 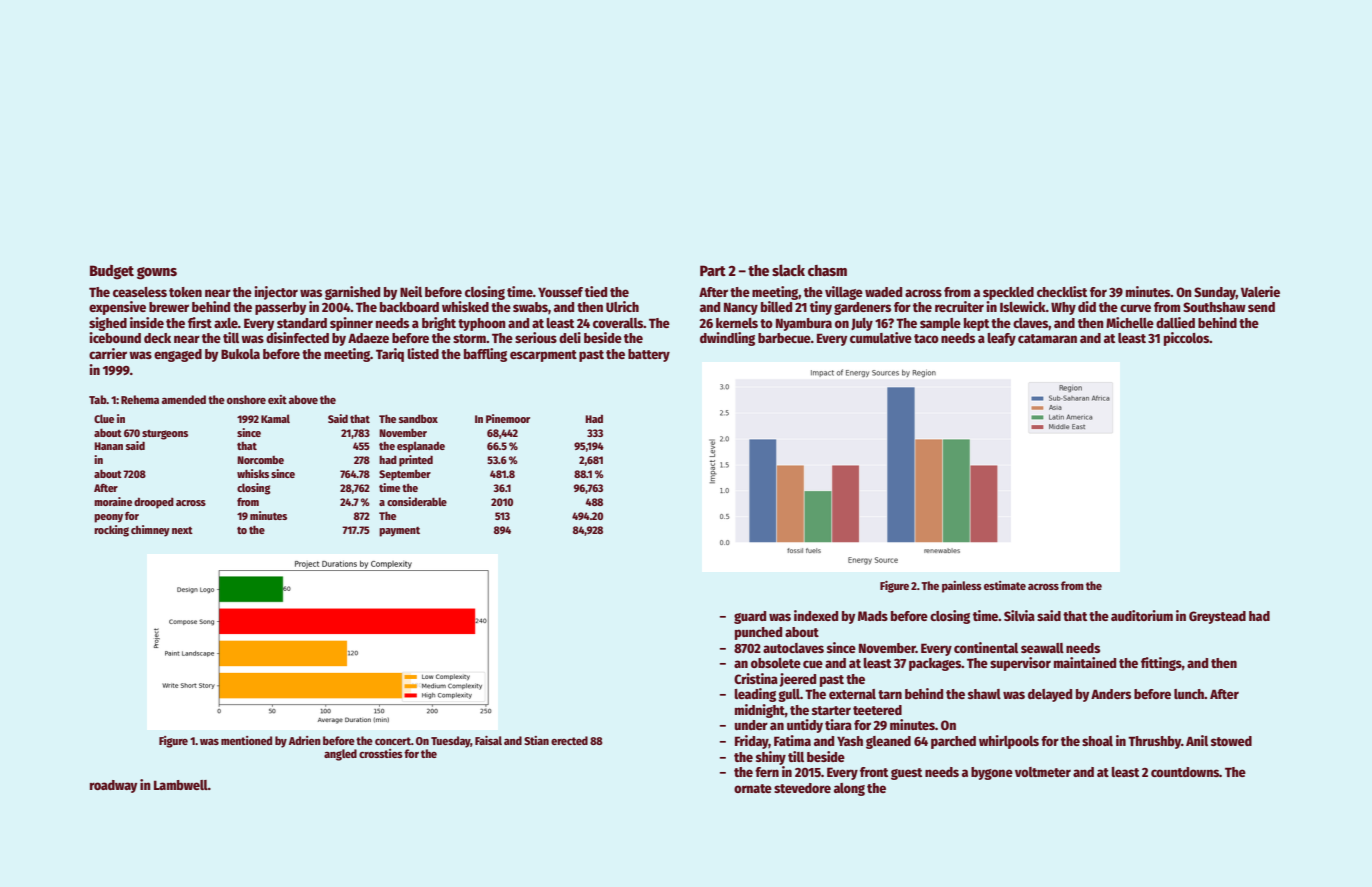 What do you see at coordinates (776, 663) in the screenshot?
I see `obsolete` at bounding box center [776, 663].
